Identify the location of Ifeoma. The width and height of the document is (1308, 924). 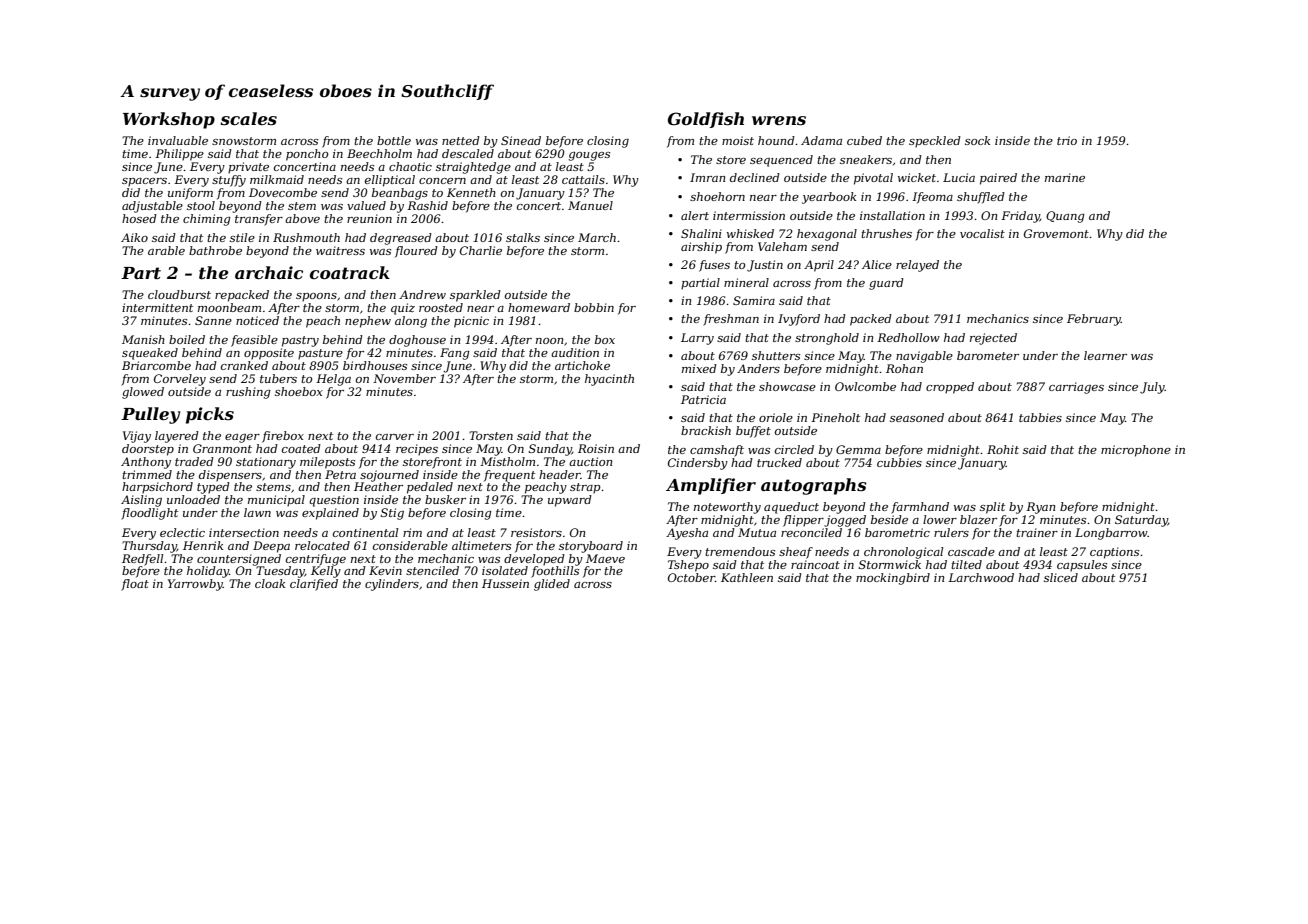
(932, 198).
